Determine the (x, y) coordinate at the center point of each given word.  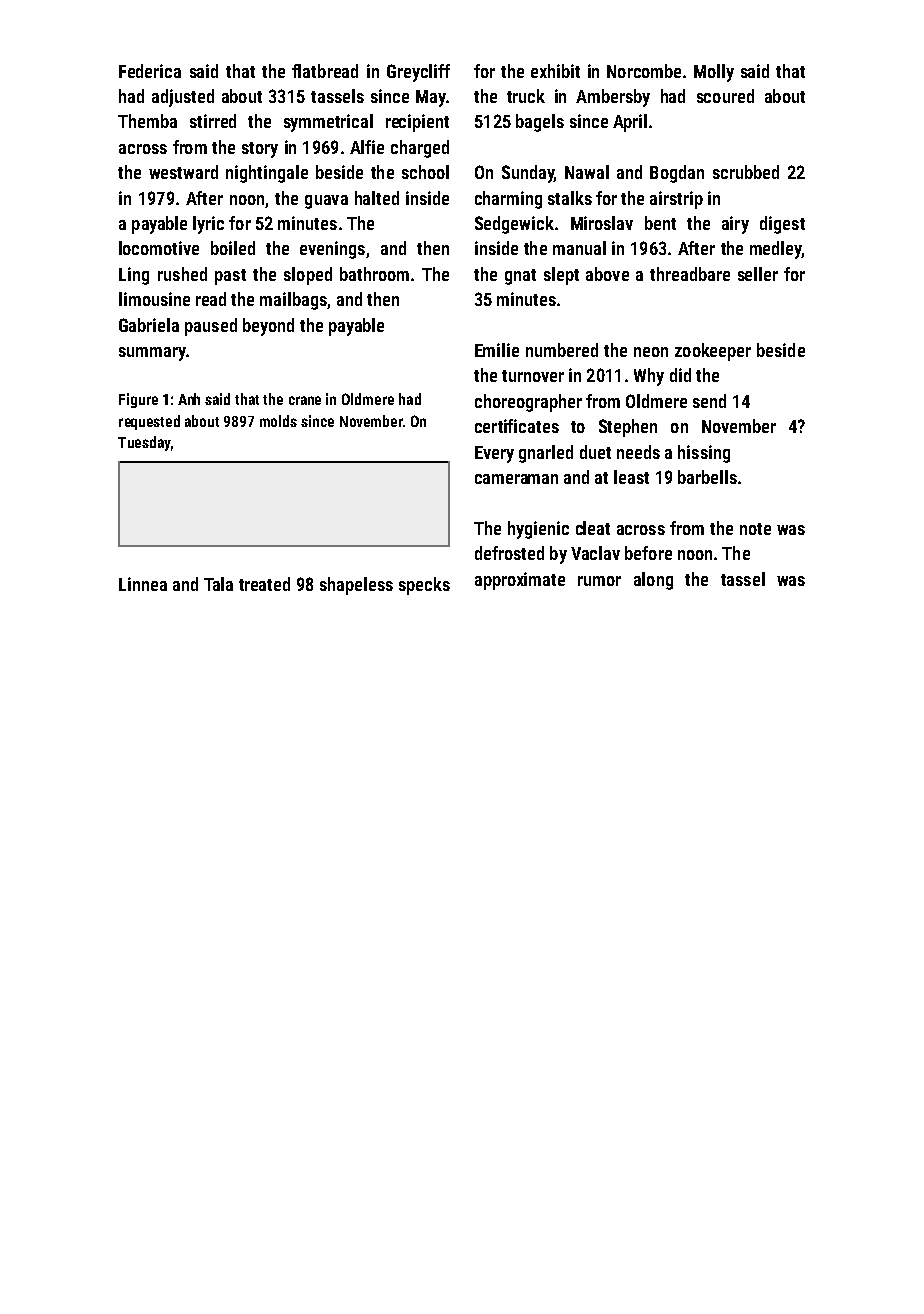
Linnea (143, 584)
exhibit (555, 71)
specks (424, 586)
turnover (533, 376)
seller (758, 274)
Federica (150, 71)
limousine (154, 299)
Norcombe (644, 71)
